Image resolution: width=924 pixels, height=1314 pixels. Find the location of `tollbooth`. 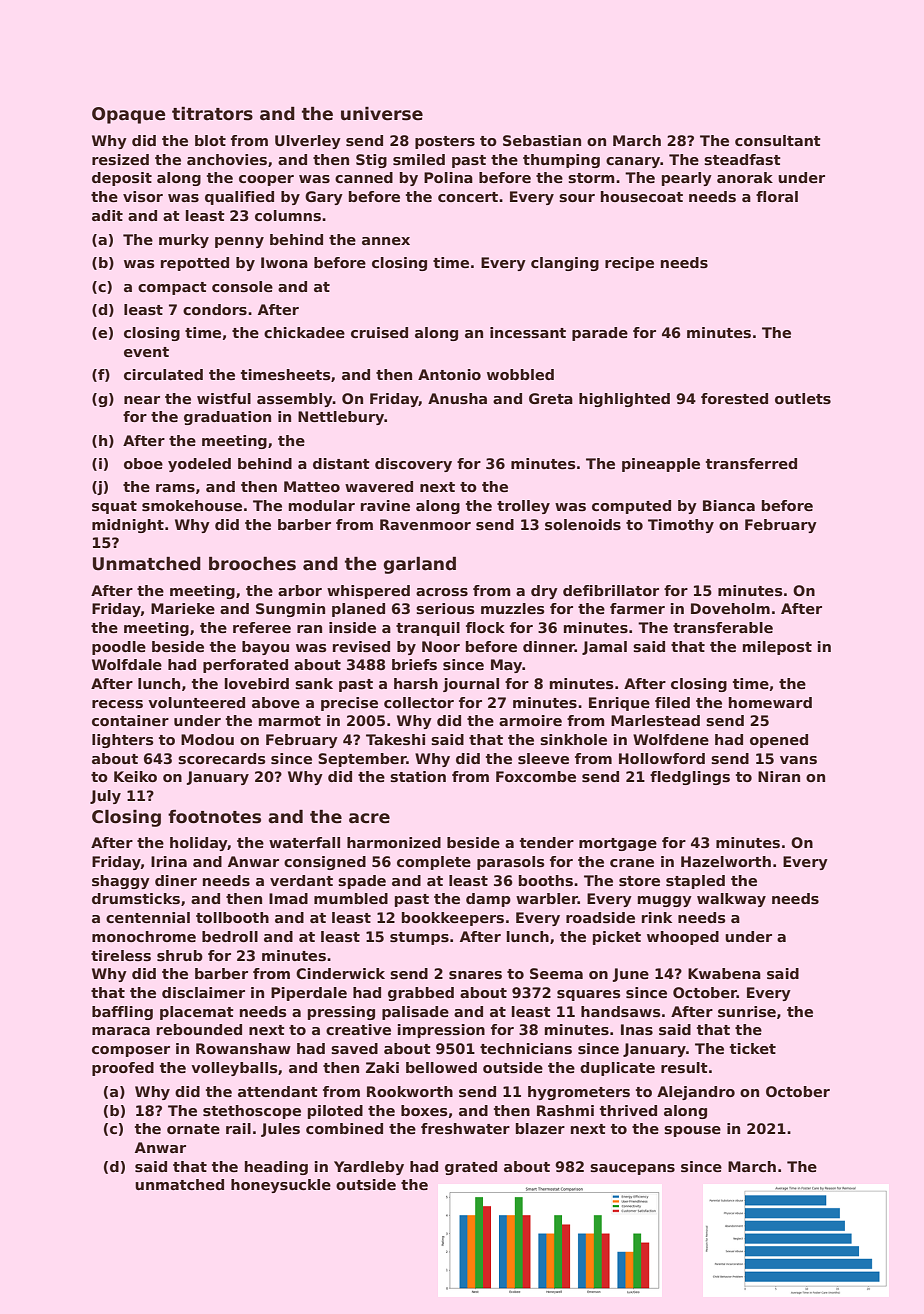

tollbooth is located at coordinates (232, 917).
